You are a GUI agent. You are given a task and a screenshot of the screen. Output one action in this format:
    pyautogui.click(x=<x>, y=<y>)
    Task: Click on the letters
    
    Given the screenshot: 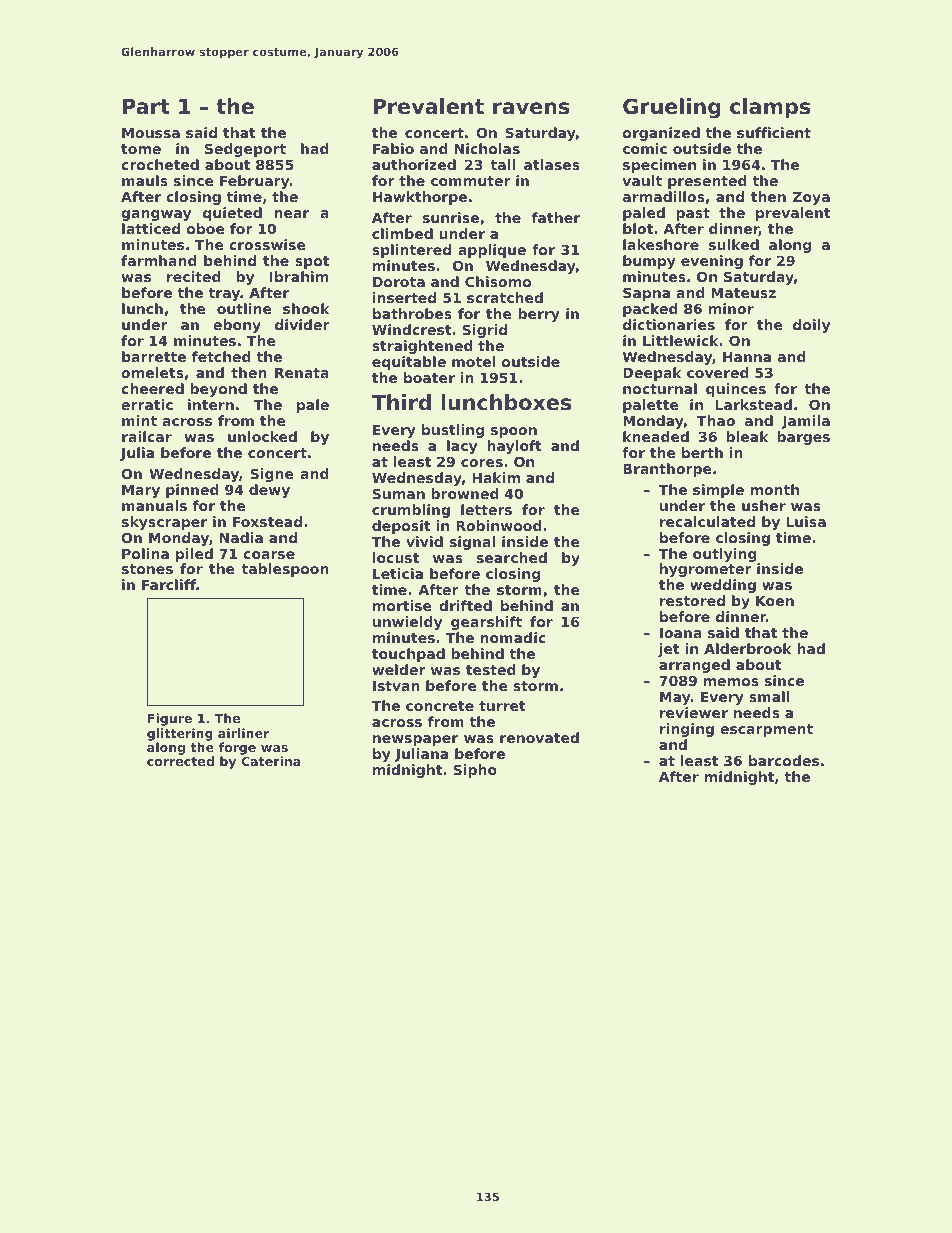 What is the action you would take?
    pyautogui.click(x=486, y=509)
